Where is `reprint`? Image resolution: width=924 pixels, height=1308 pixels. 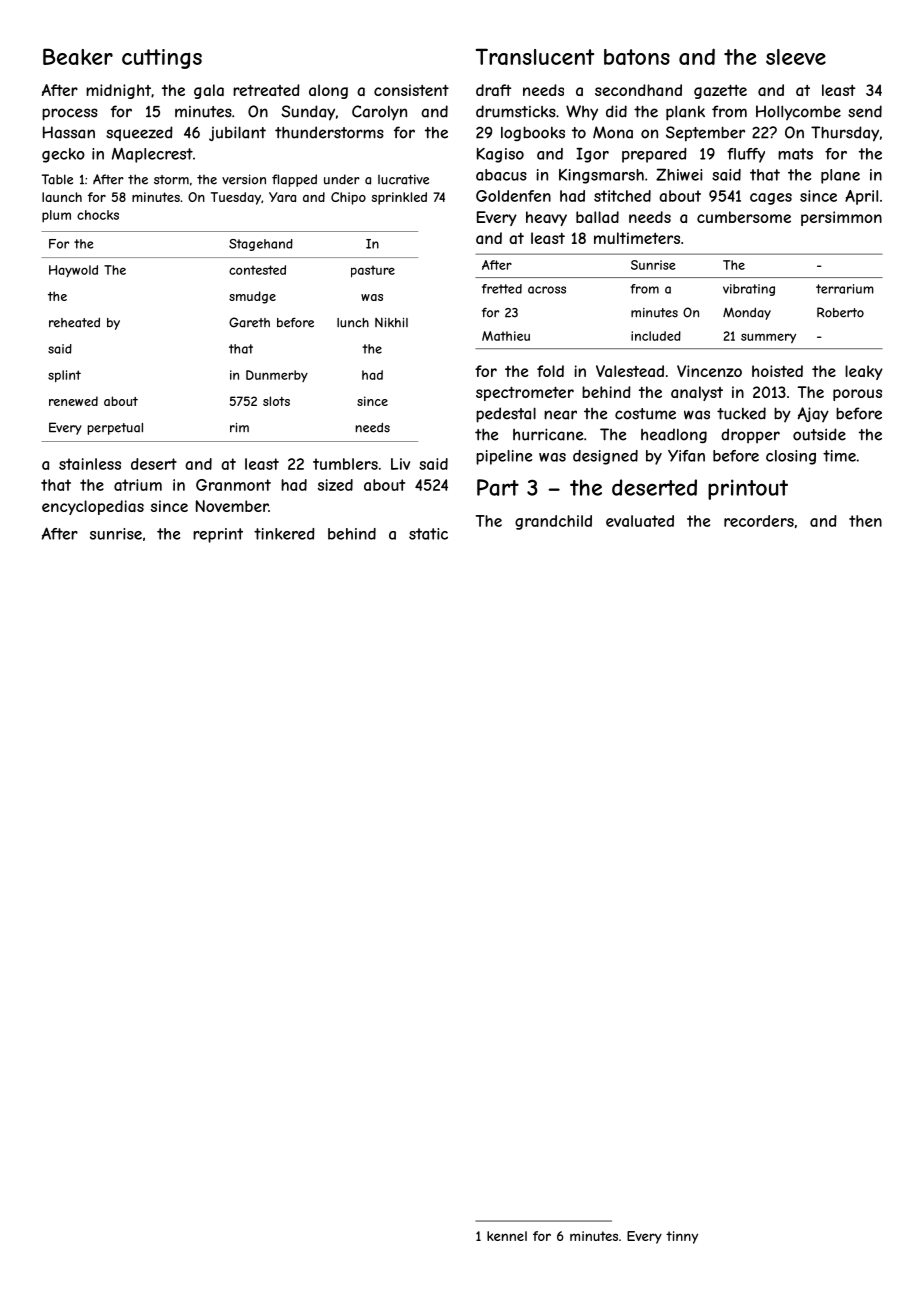
reprint is located at coordinates (218, 535).
